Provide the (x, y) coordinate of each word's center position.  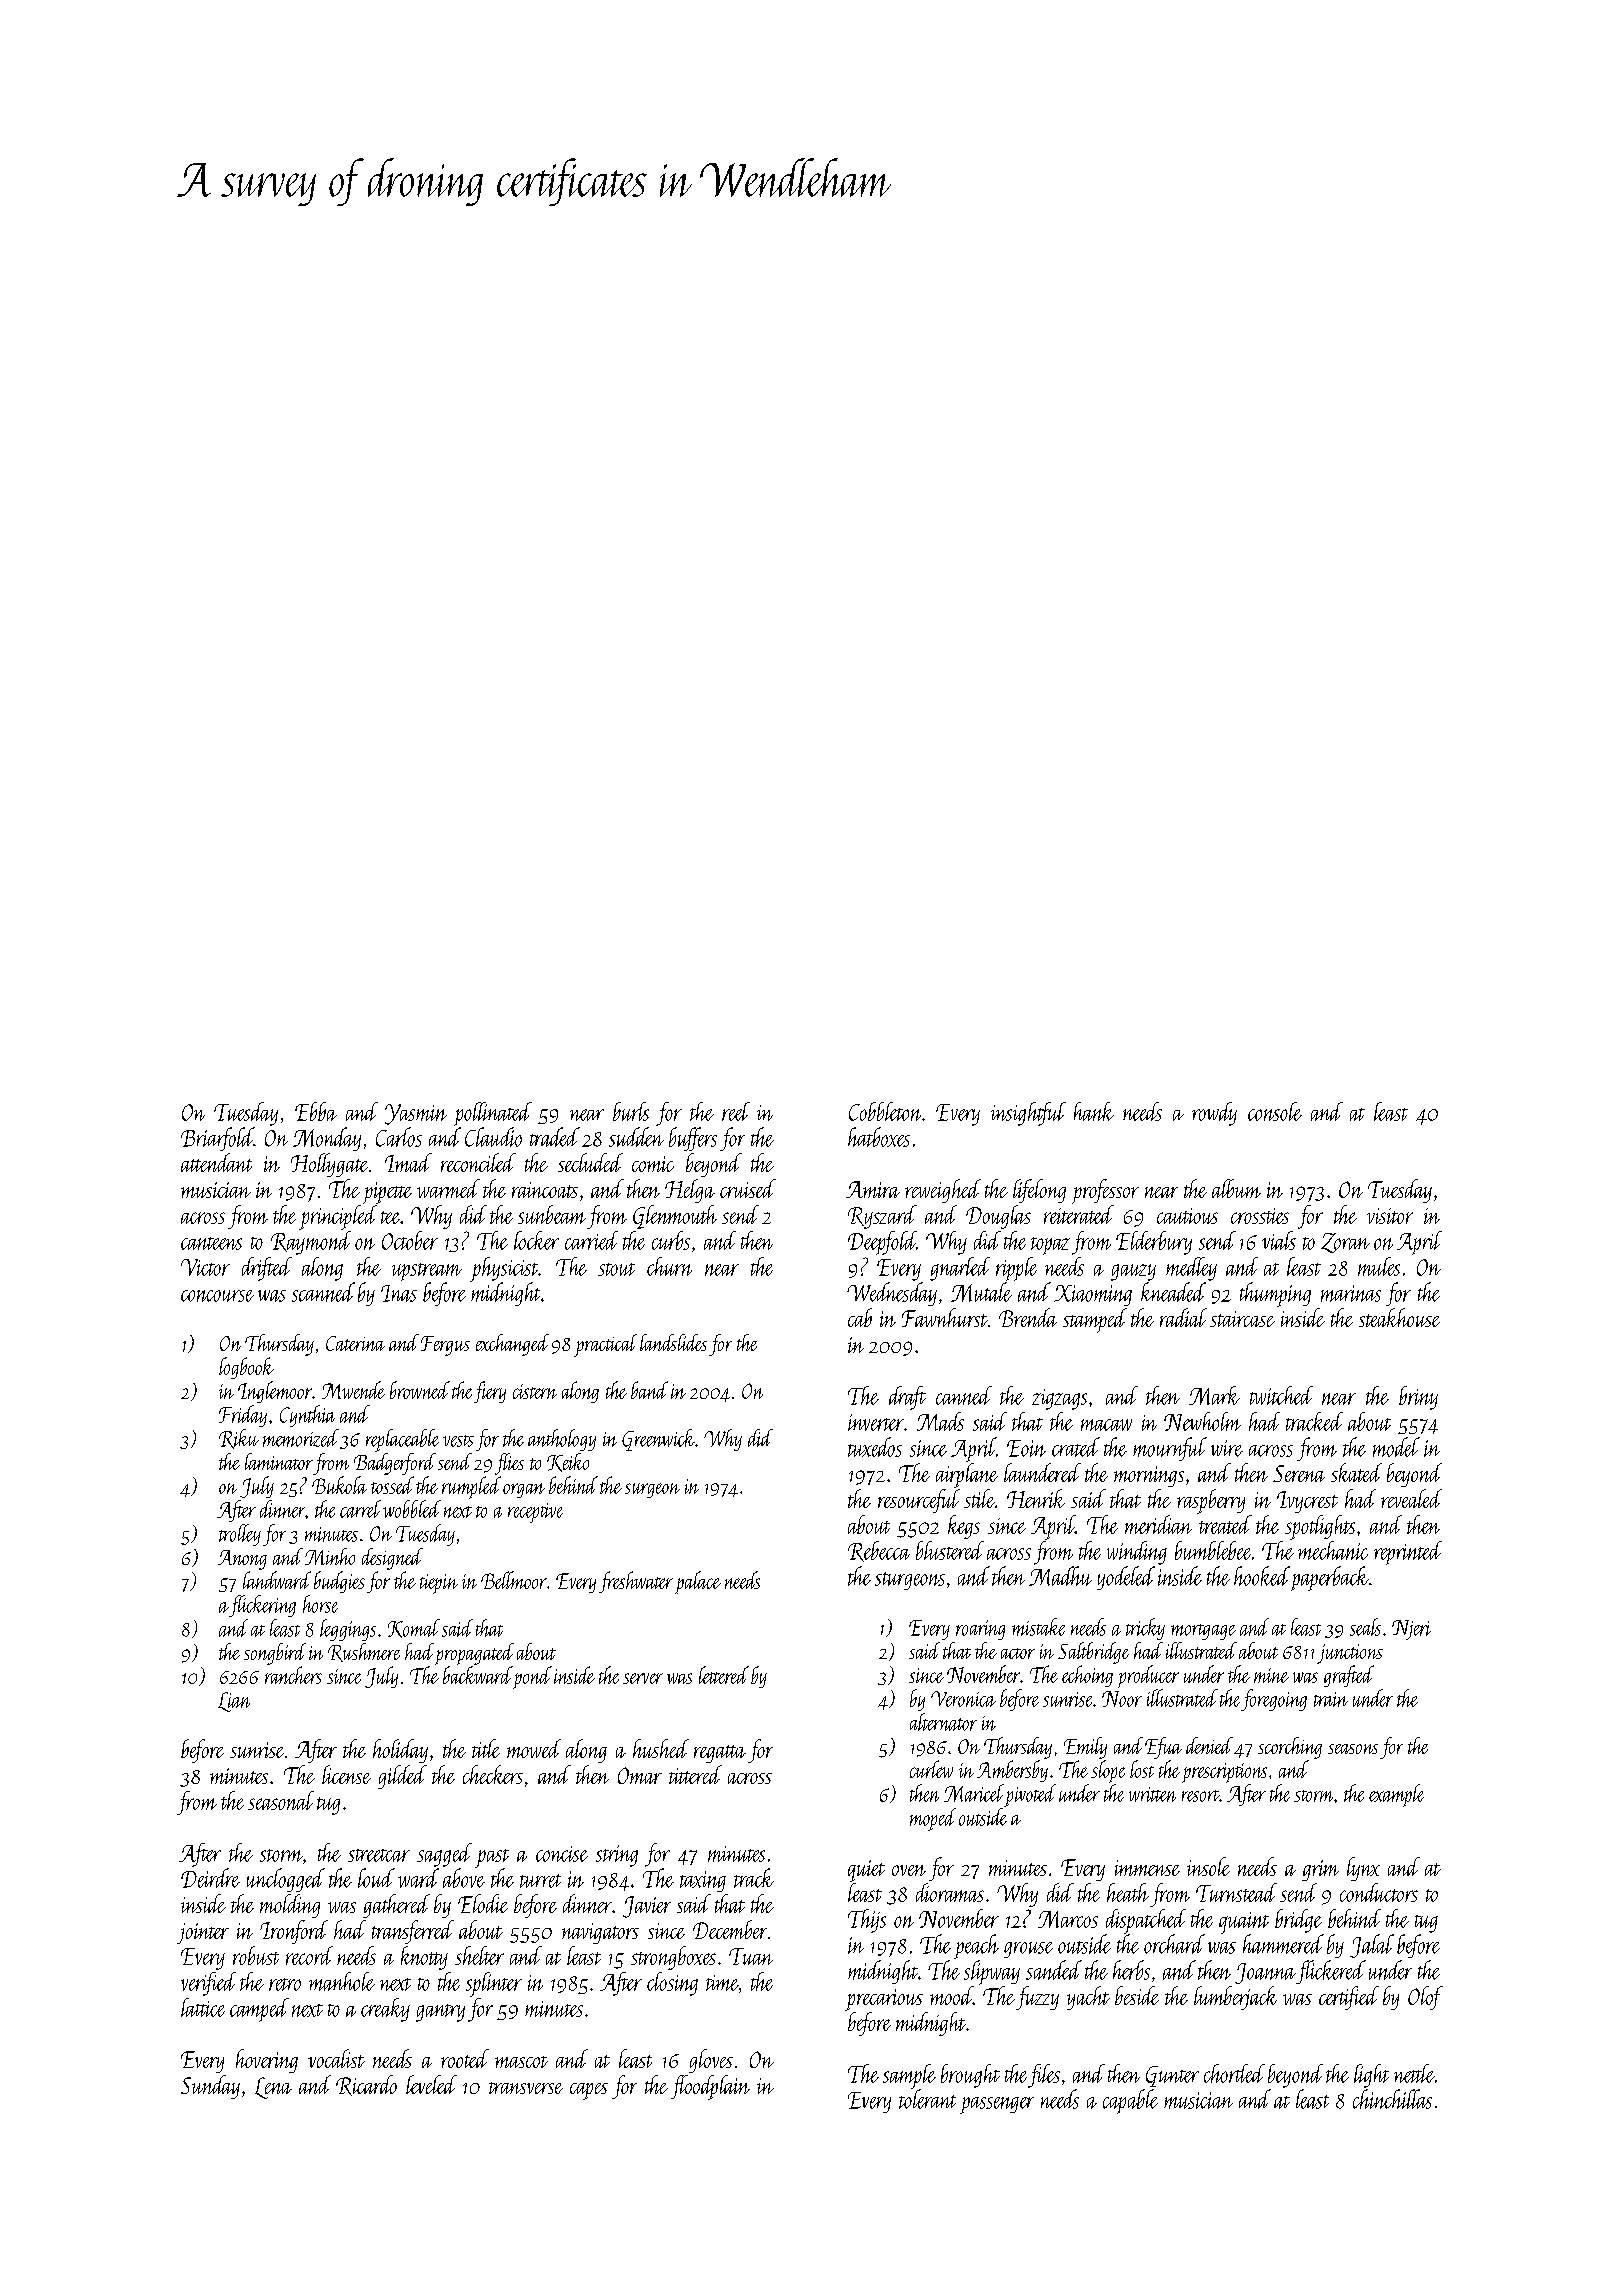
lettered (724, 1675)
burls (631, 1111)
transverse (526, 2088)
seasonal (281, 1800)
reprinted (1408, 1553)
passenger (997, 2105)
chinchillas (1392, 2099)
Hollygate (329, 1165)
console (1275, 1111)
